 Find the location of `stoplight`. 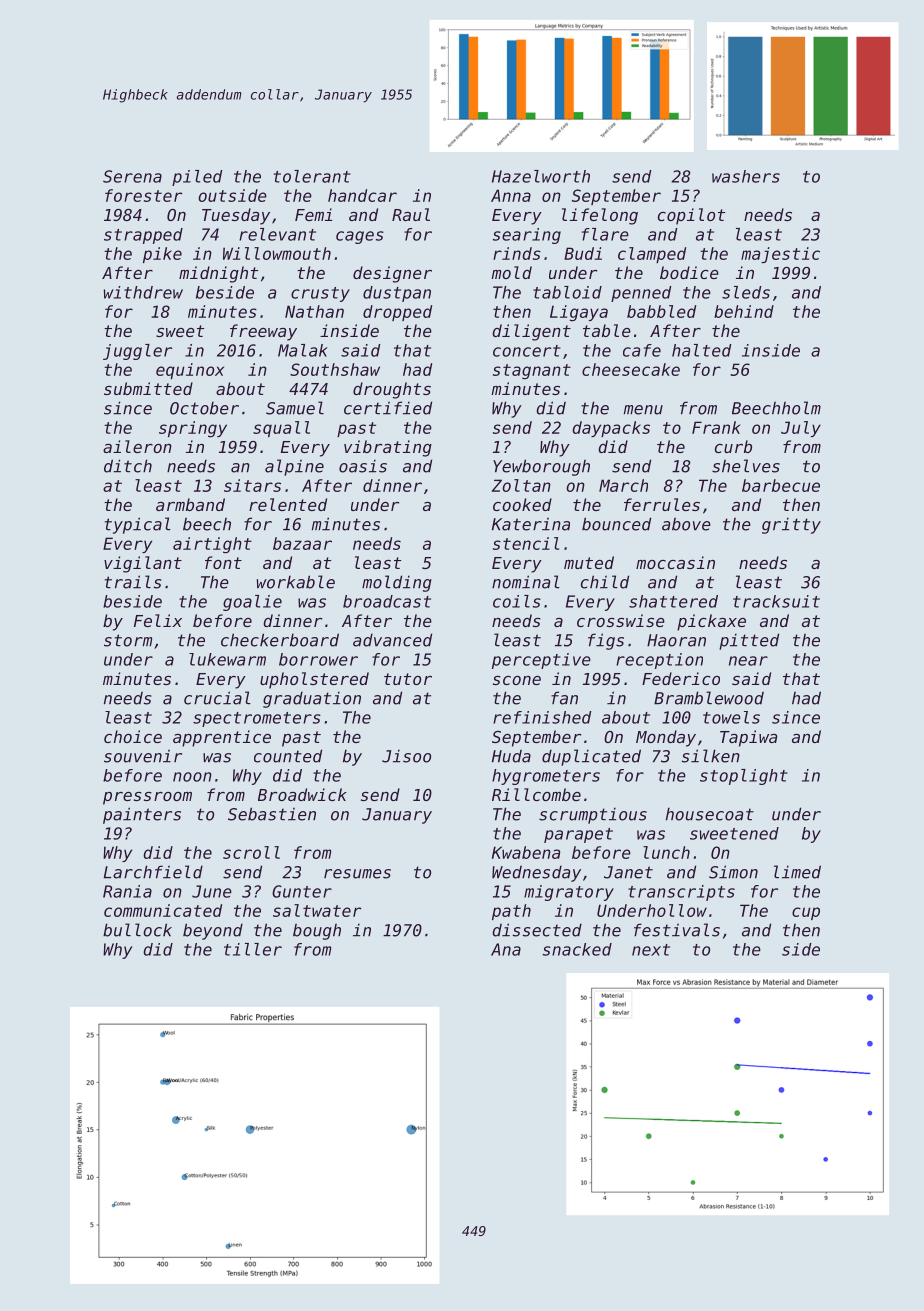

stoplight is located at coordinates (744, 777).
